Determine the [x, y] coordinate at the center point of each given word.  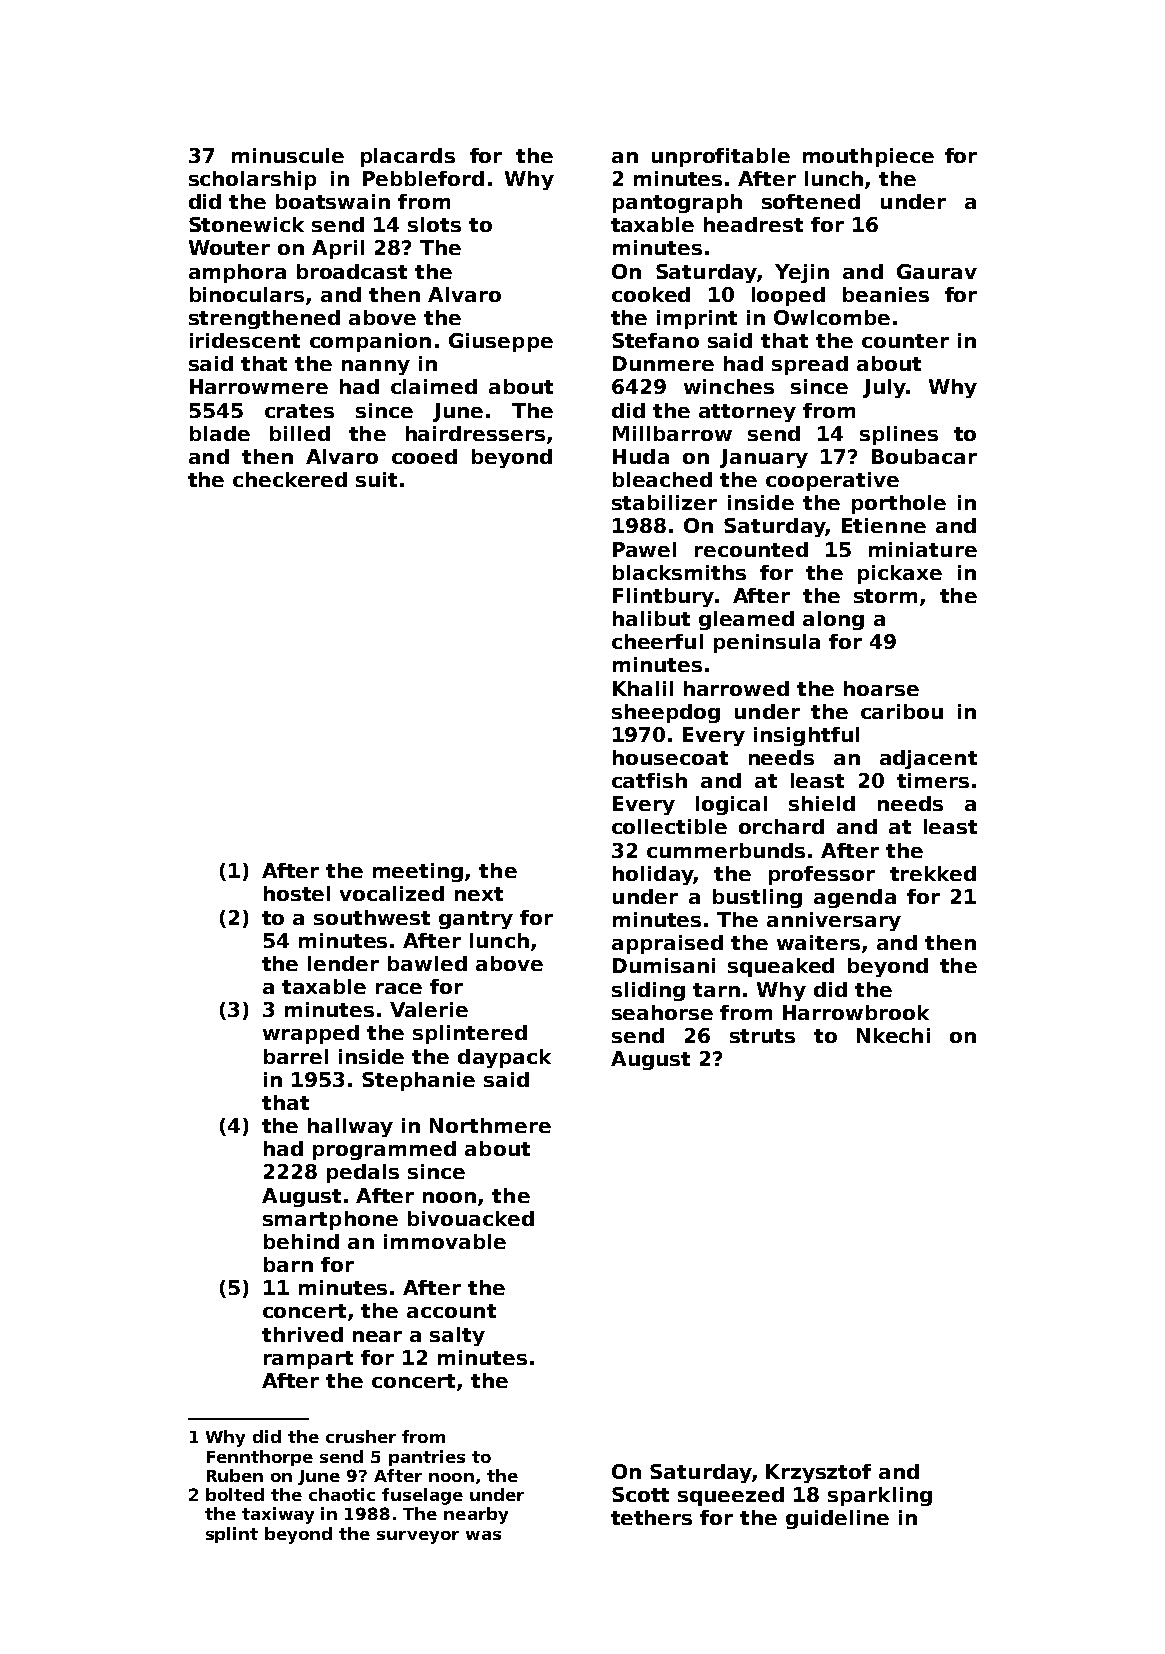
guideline [837, 1519]
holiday [653, 875]
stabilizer [664, 502]
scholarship [252, 180]
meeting [418, 872]
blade [220, 433]
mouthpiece [868, 157]
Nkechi [893, 1035]
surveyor [418, 1537]
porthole [899, 504]
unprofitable [721, 157]
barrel [296, 1056]
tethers [651, 1517]
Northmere [490, 1125]
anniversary [834, 921]
